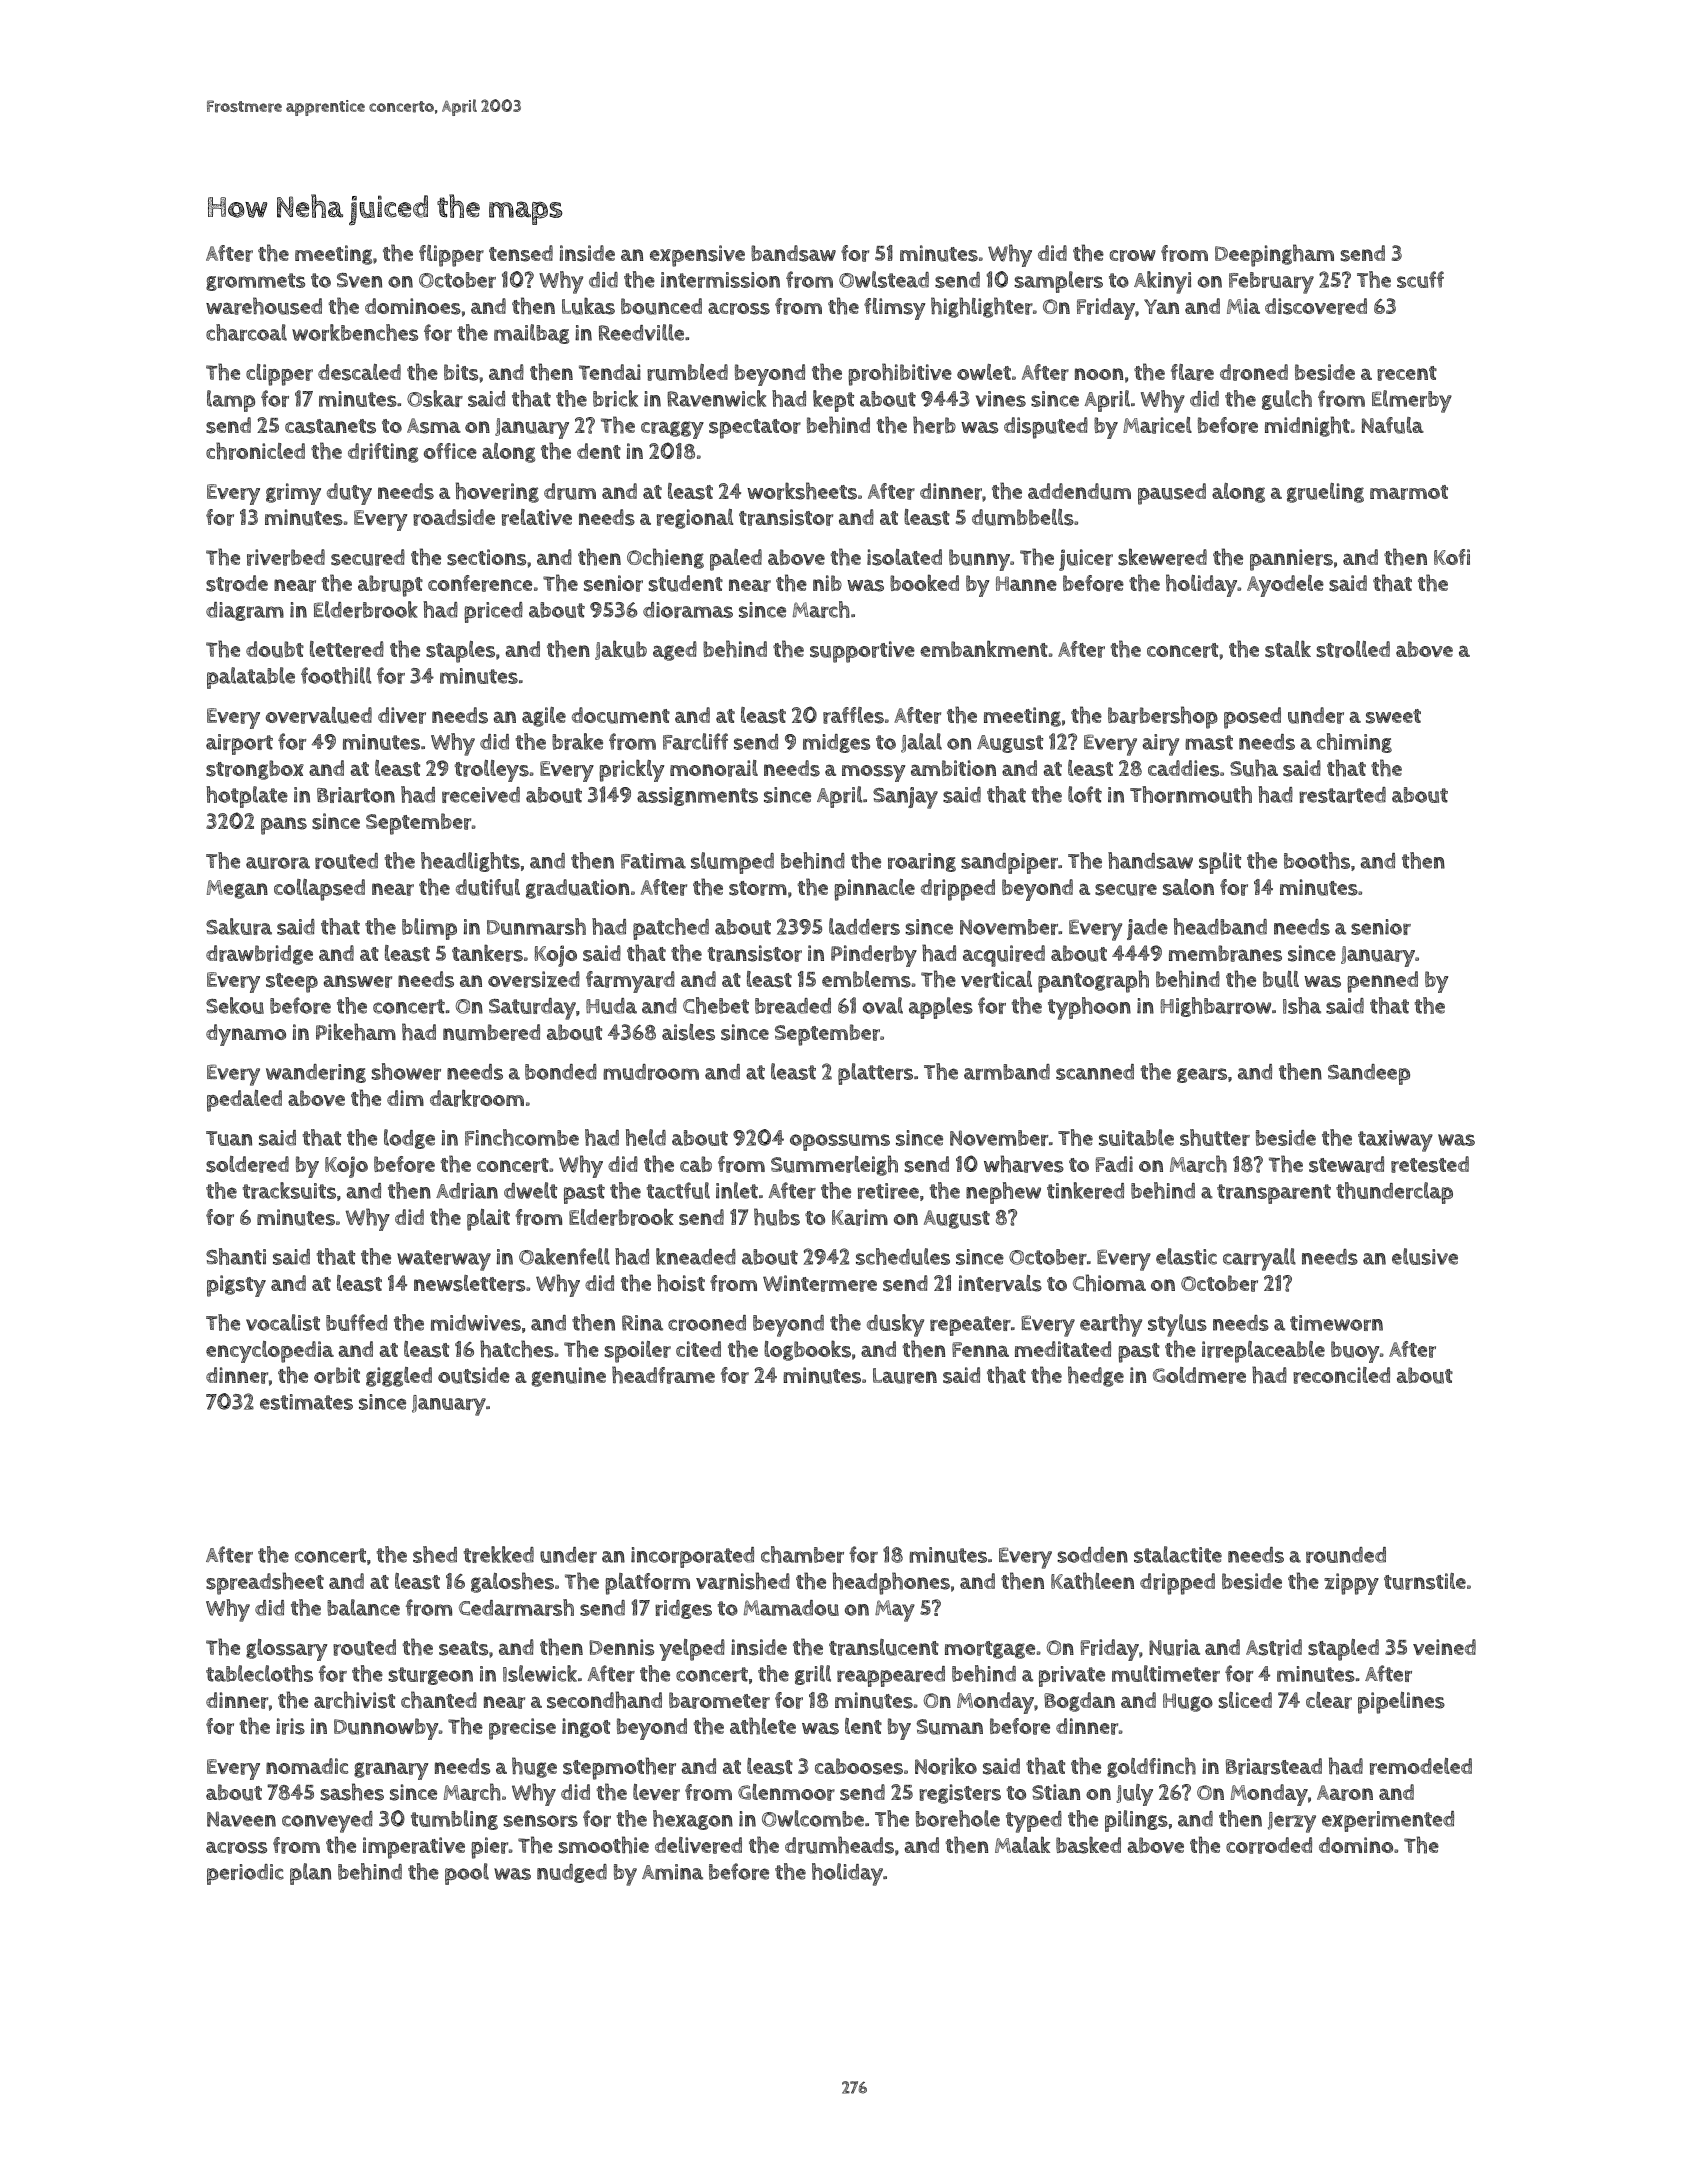  What do you see at coordinates (1316, 306) in the document?
I see `discovered` at bounding box center [1316, 306].
